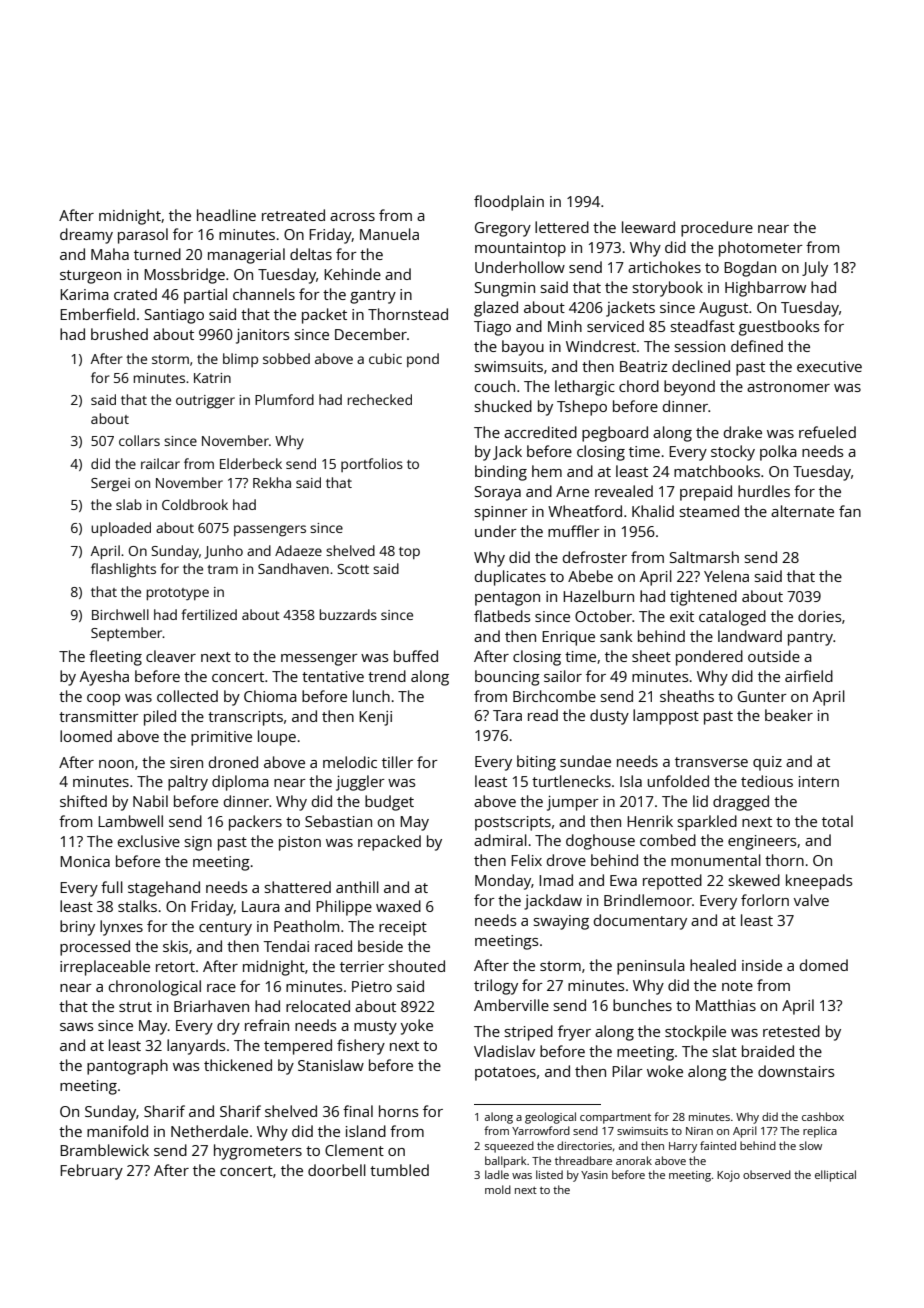 Image resolution: width=924 pixels, height=1308 pixels. Describe the element at coordinates (509, 203) in the image. I see `floodplain` at that location.
